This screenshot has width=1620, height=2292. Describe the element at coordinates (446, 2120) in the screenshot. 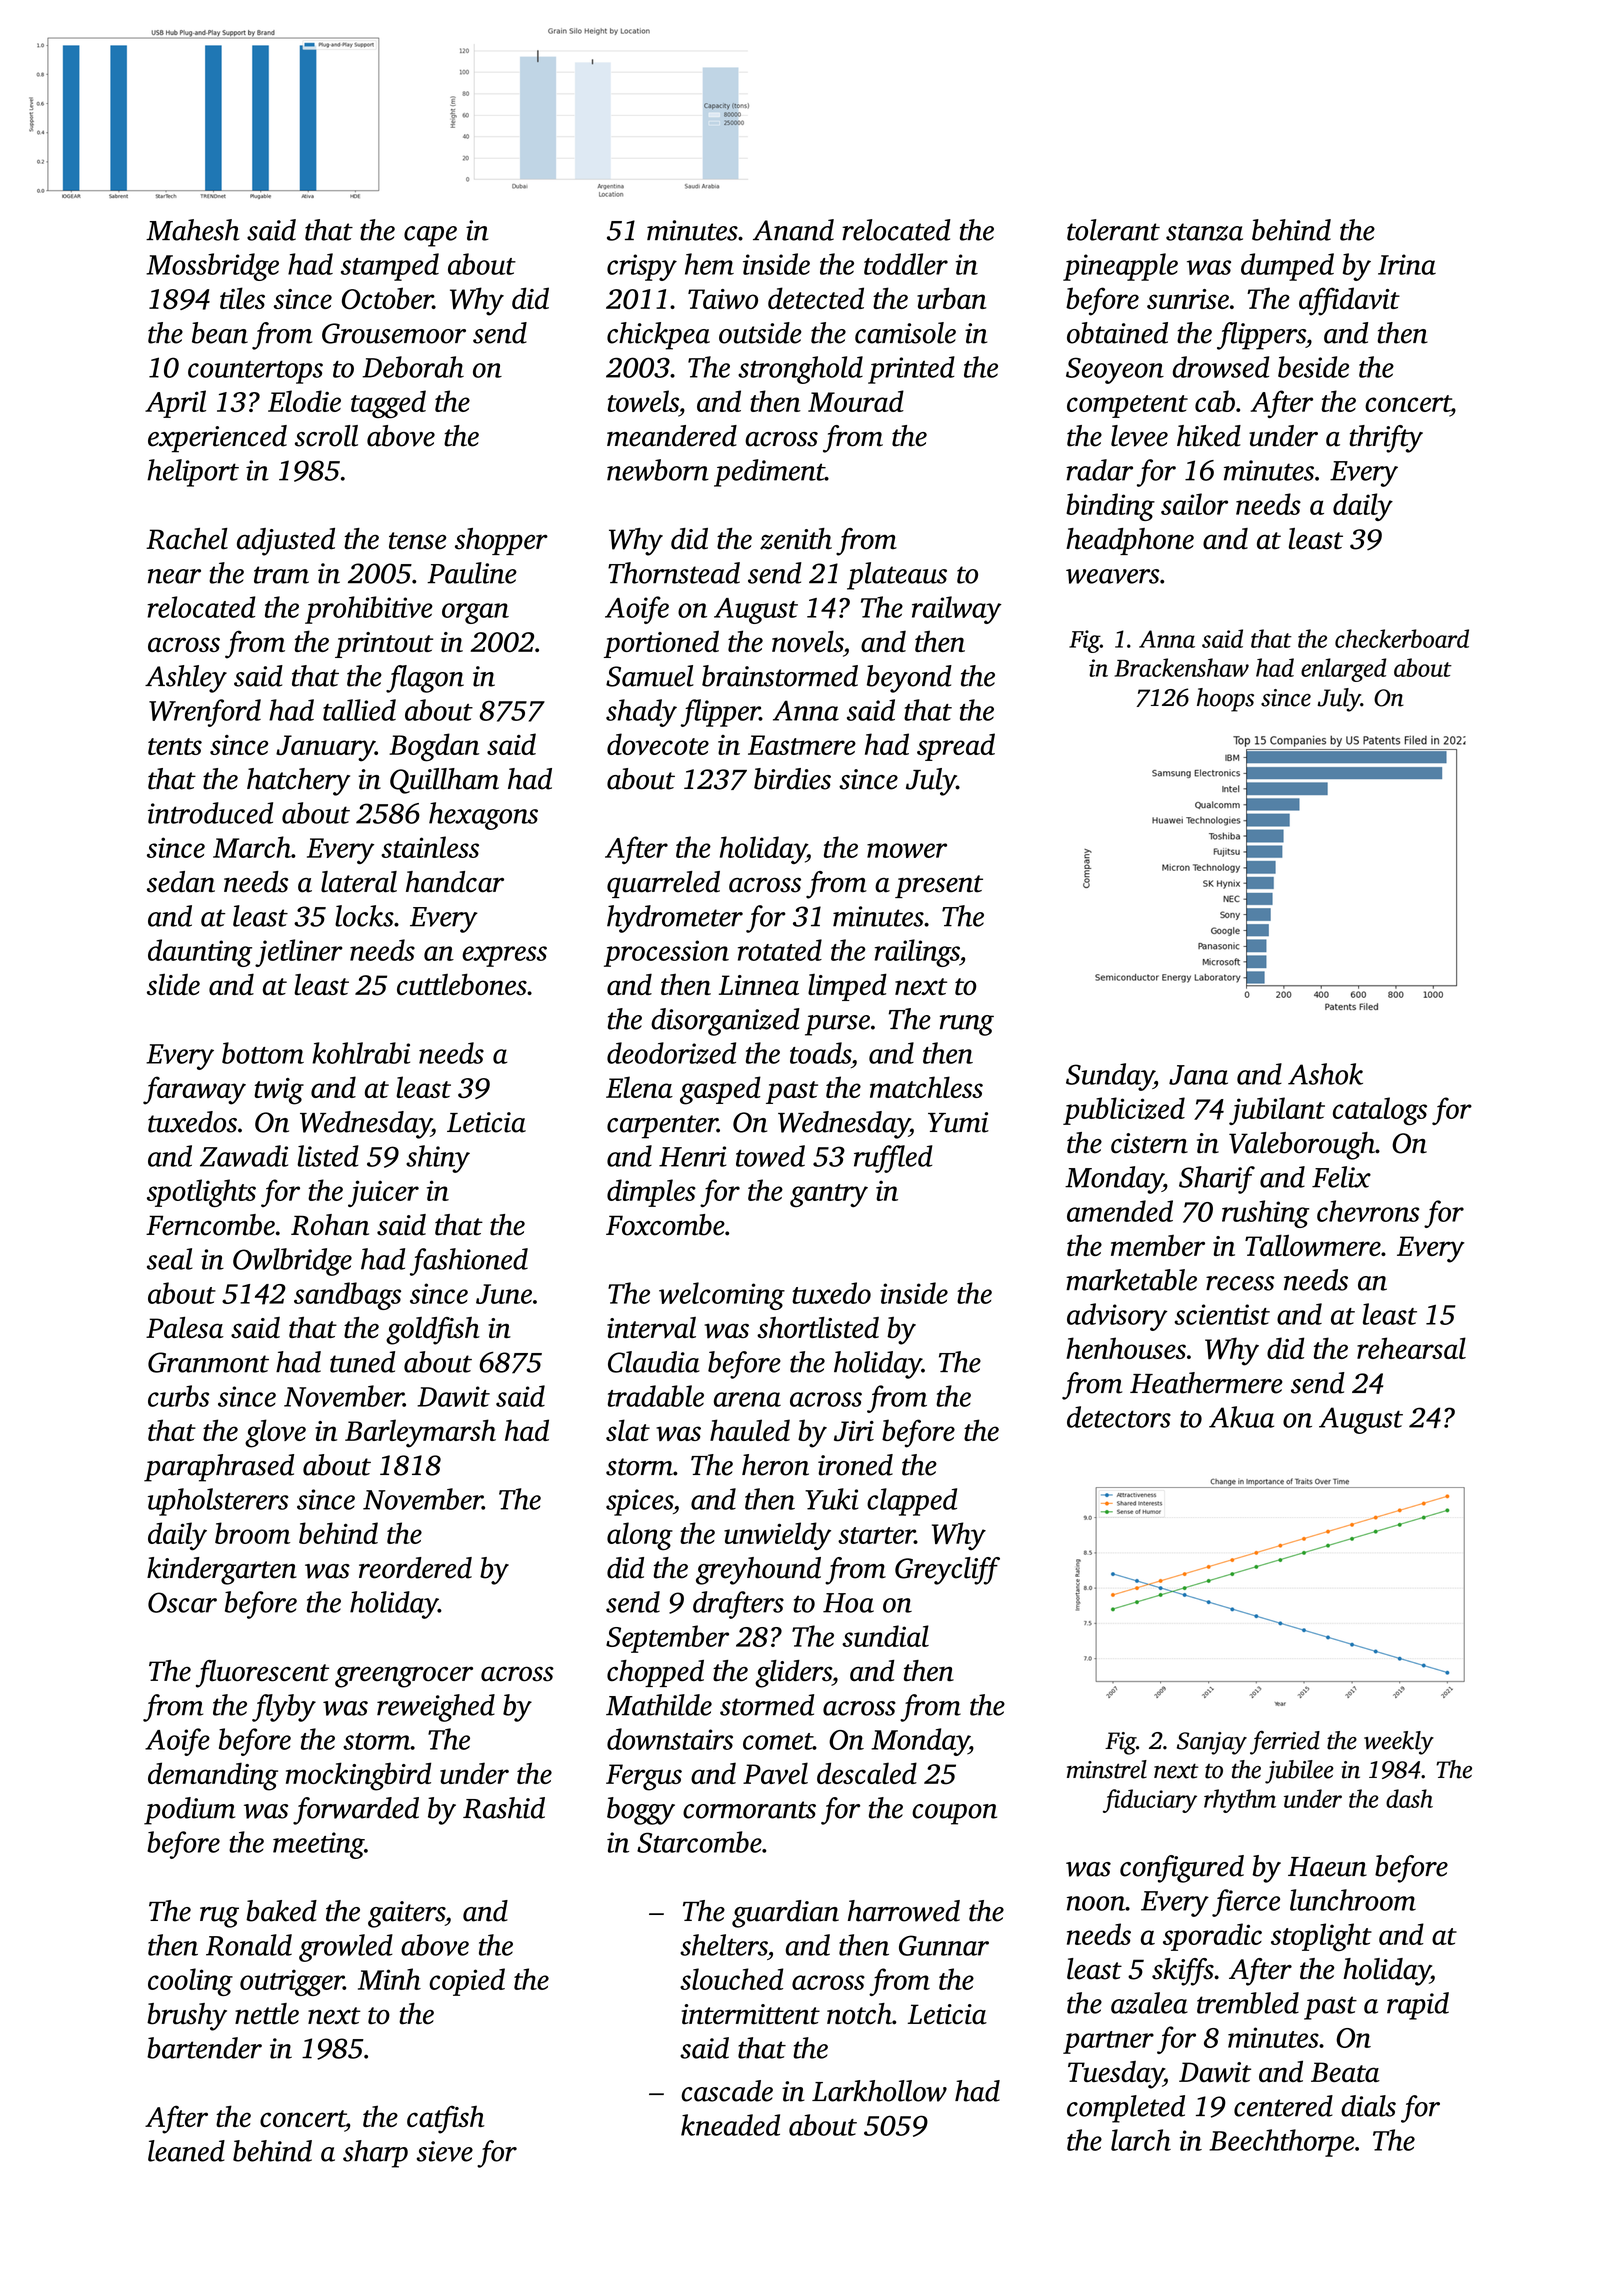

I see `catfish` at that location.
